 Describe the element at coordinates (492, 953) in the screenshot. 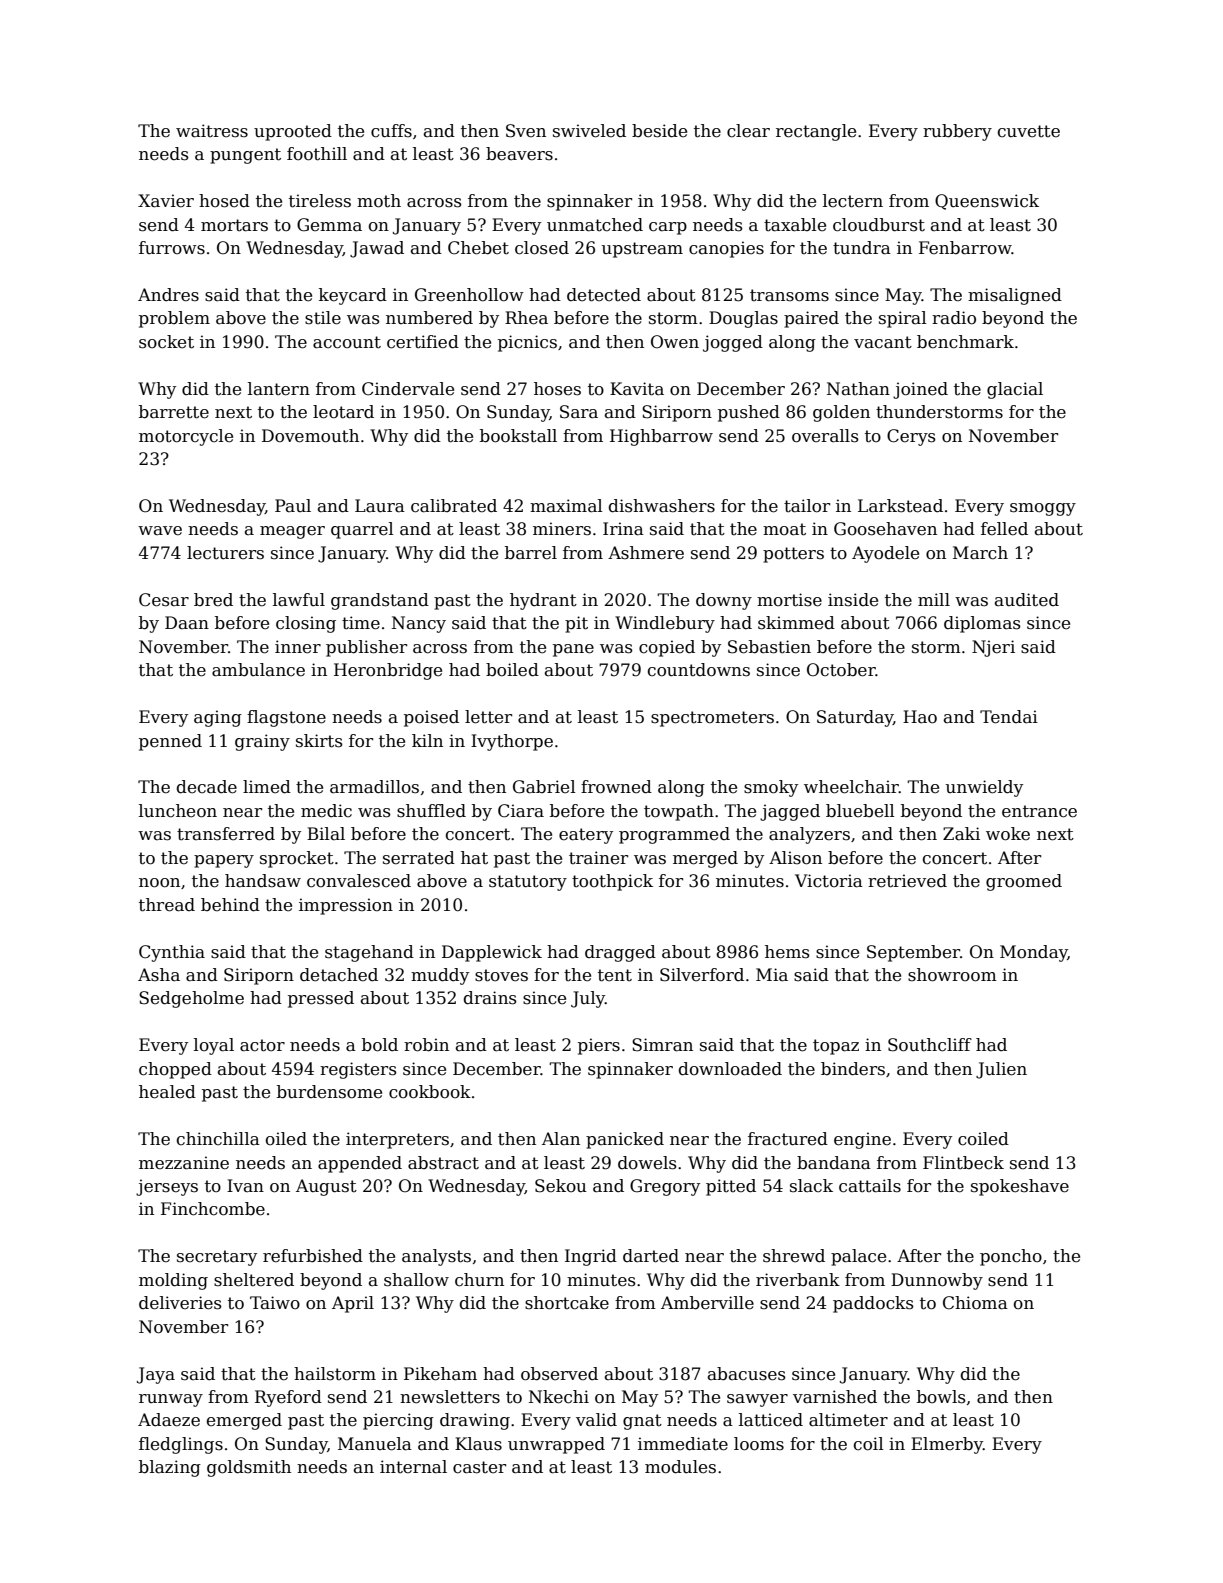

I see `Dapplewick` at that location.
